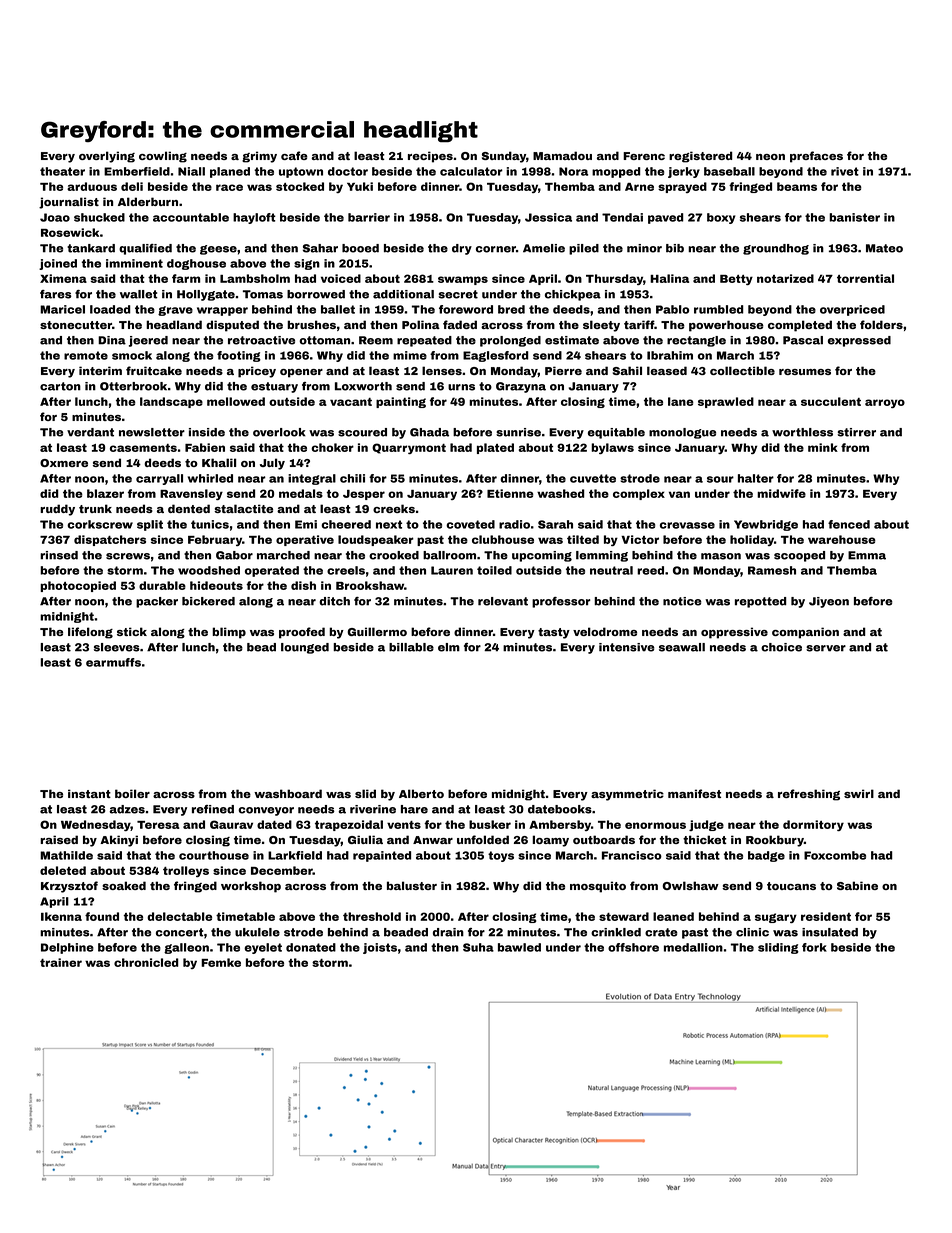 This image has height=1233, width=952. Describe the element at coordinates (259, 157) in the image. I see `grimy` at that location.
